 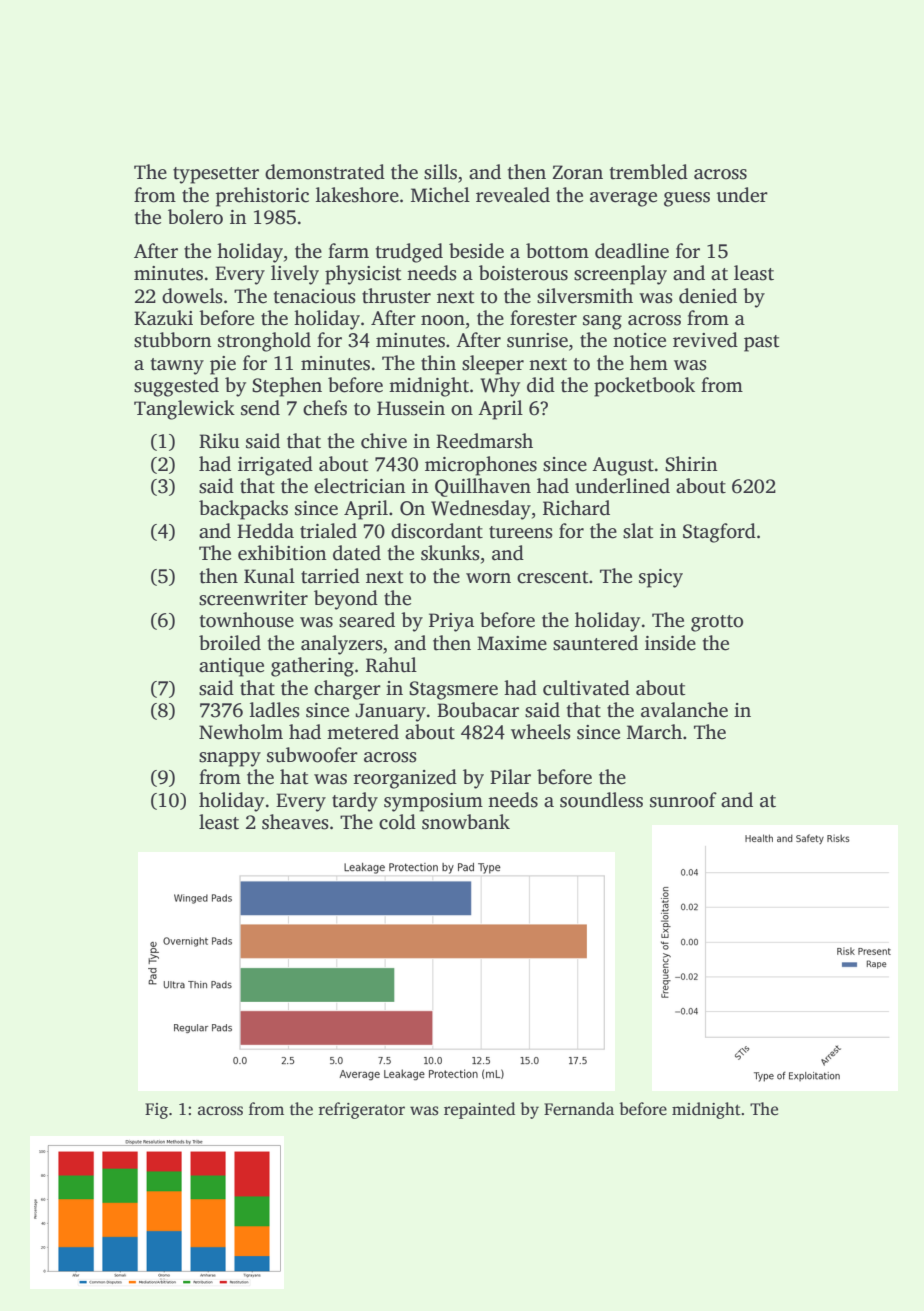 I want to click on sunroof, so click(x=683, y=800).
